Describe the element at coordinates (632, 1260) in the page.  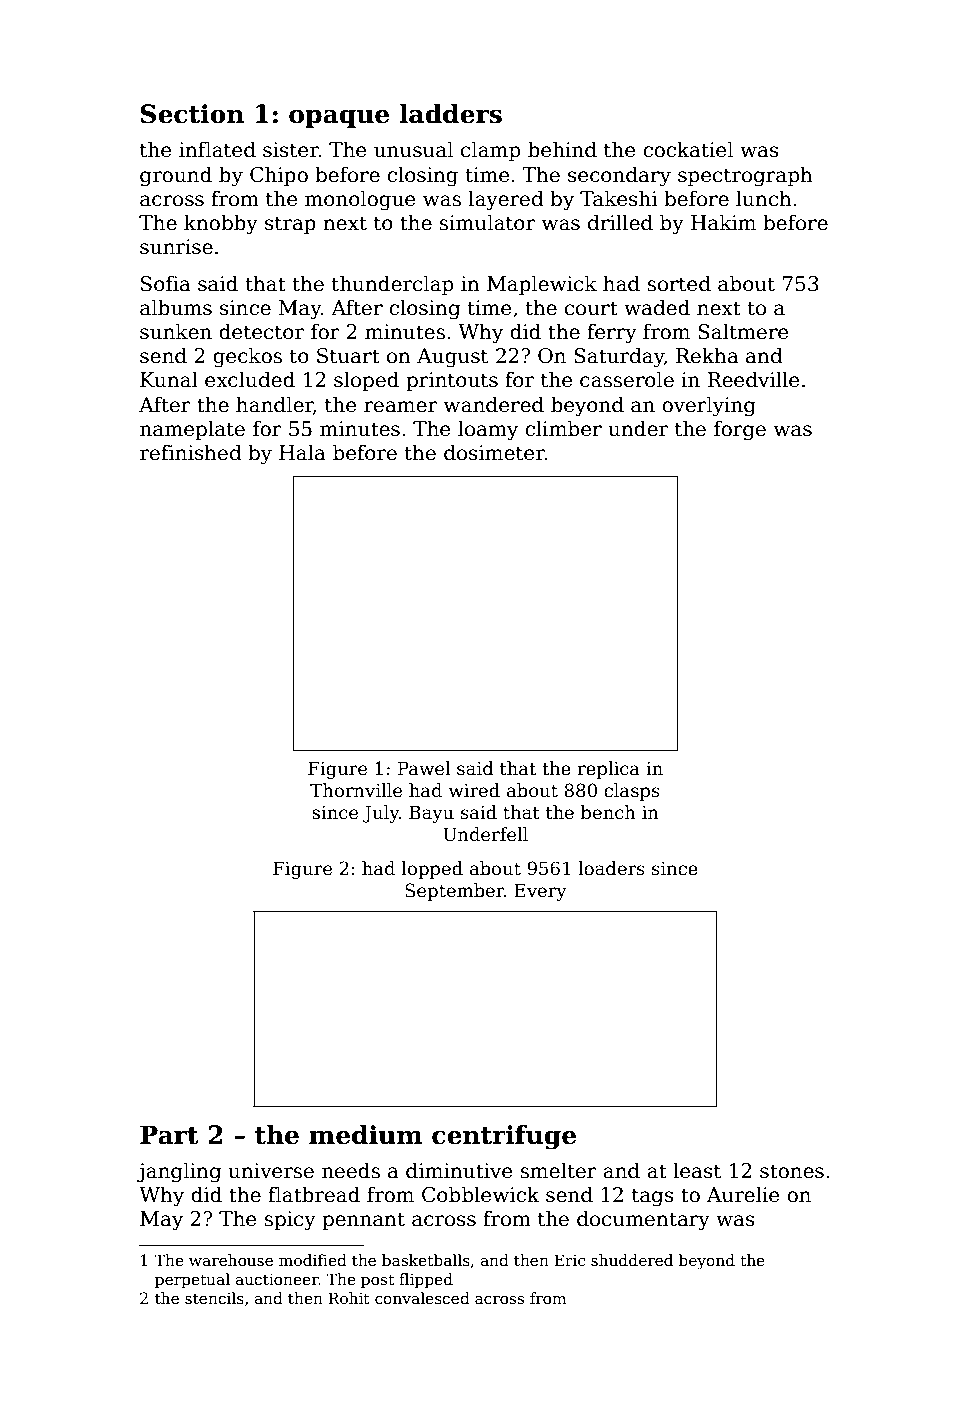
I see `shuddered` at that location.
